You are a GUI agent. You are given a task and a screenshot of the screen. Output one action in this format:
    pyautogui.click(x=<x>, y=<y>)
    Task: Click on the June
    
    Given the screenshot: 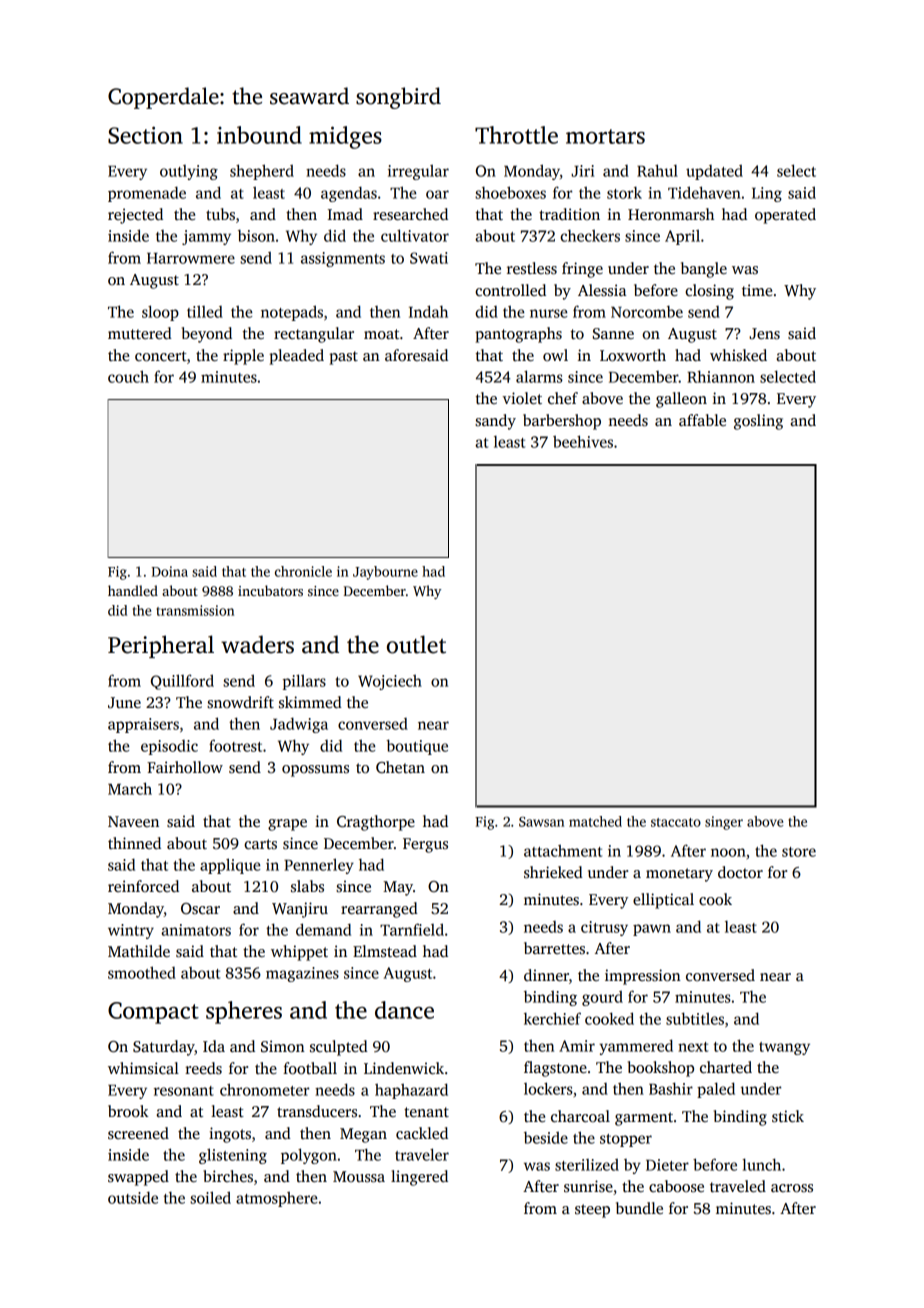 What is the action you would take?
    pyautogui.click(x=124, y=702)
